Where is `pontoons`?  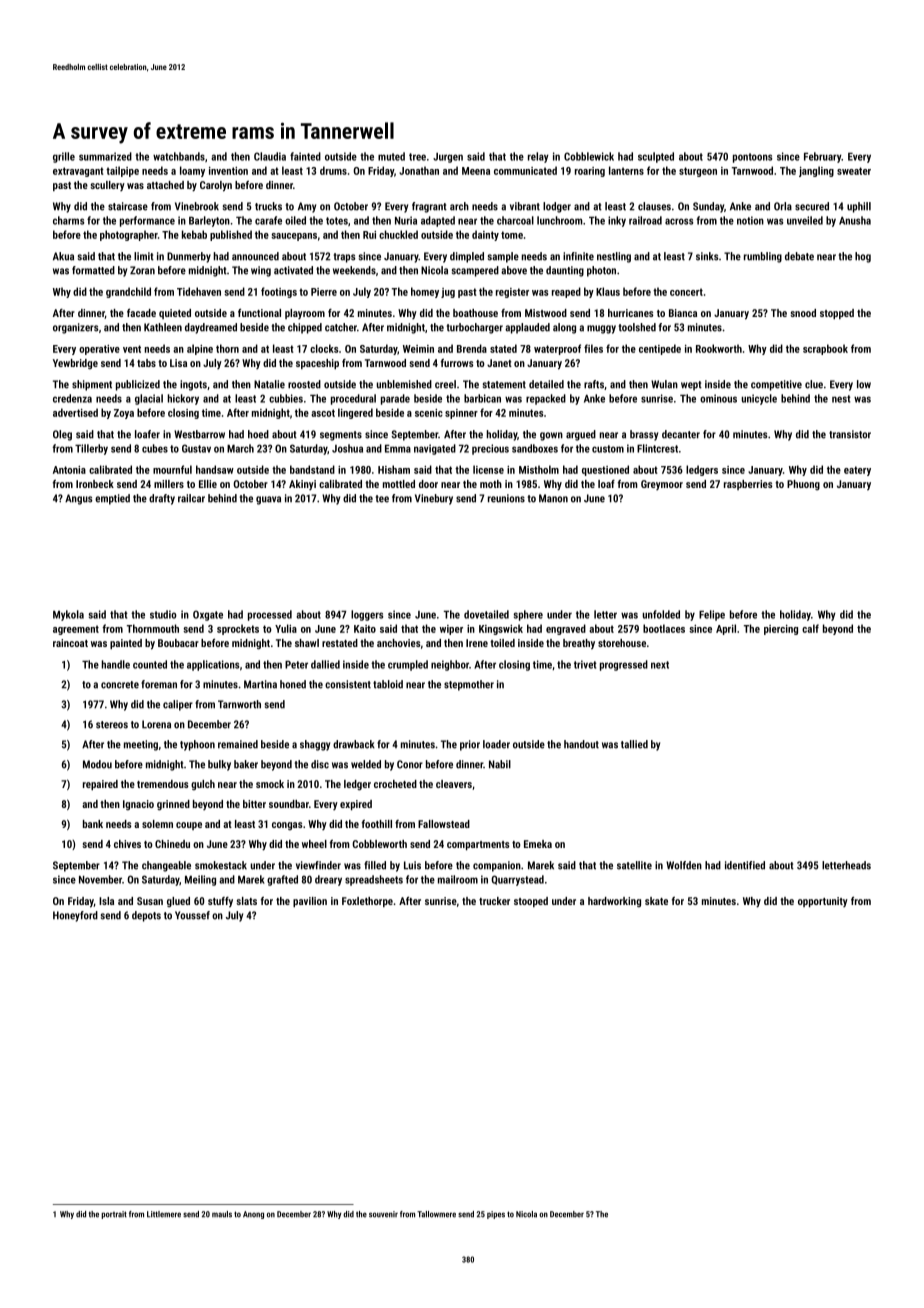 pontoons is located at coordinates (752, 158).
